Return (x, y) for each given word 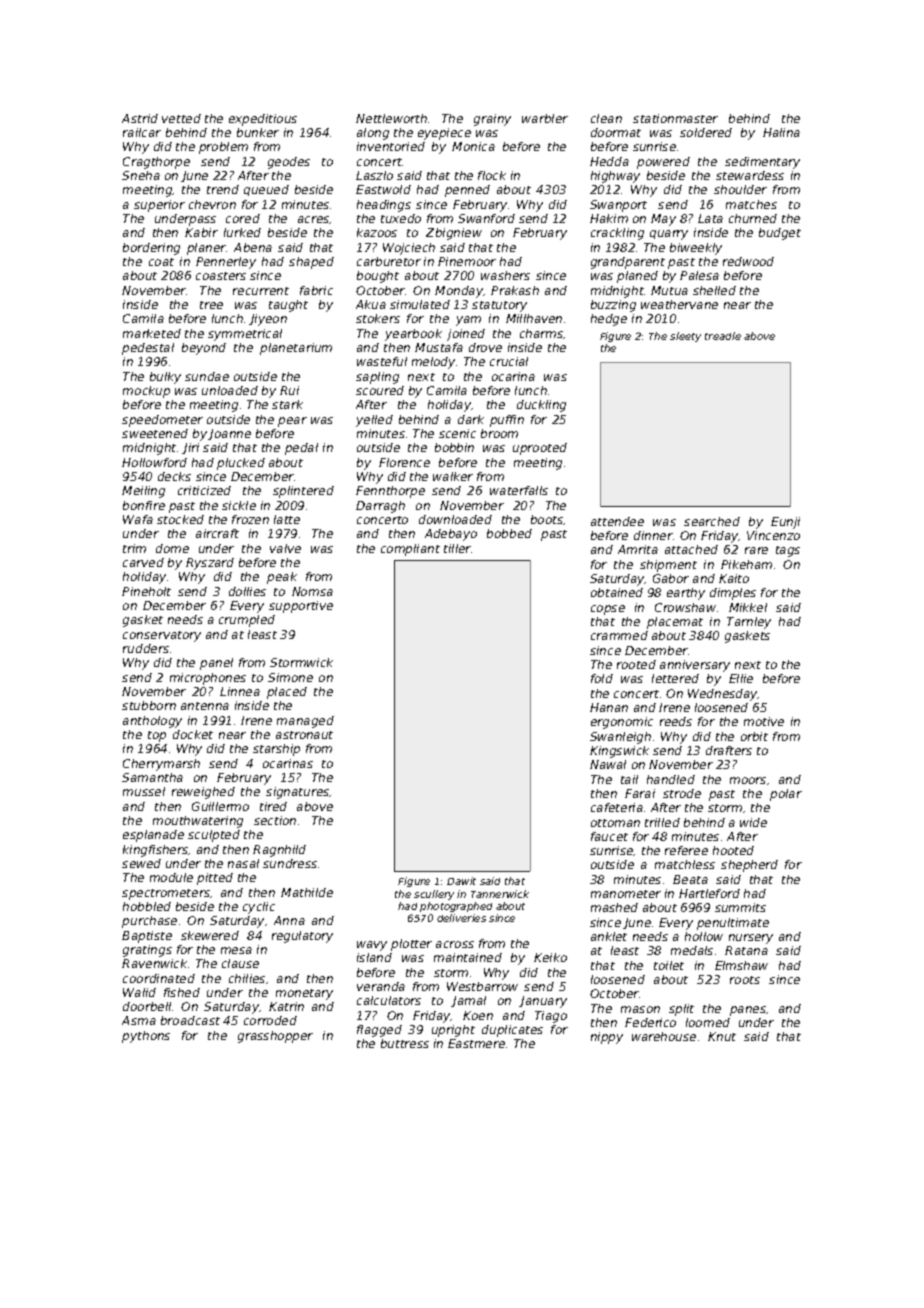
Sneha (141, 175)
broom (499, 433)
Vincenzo (773, 535)
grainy (492, 120)
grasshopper (275, 1037)
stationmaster (675, 118)
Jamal (468, 1001)
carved (143, 562)
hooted (733, 850)
